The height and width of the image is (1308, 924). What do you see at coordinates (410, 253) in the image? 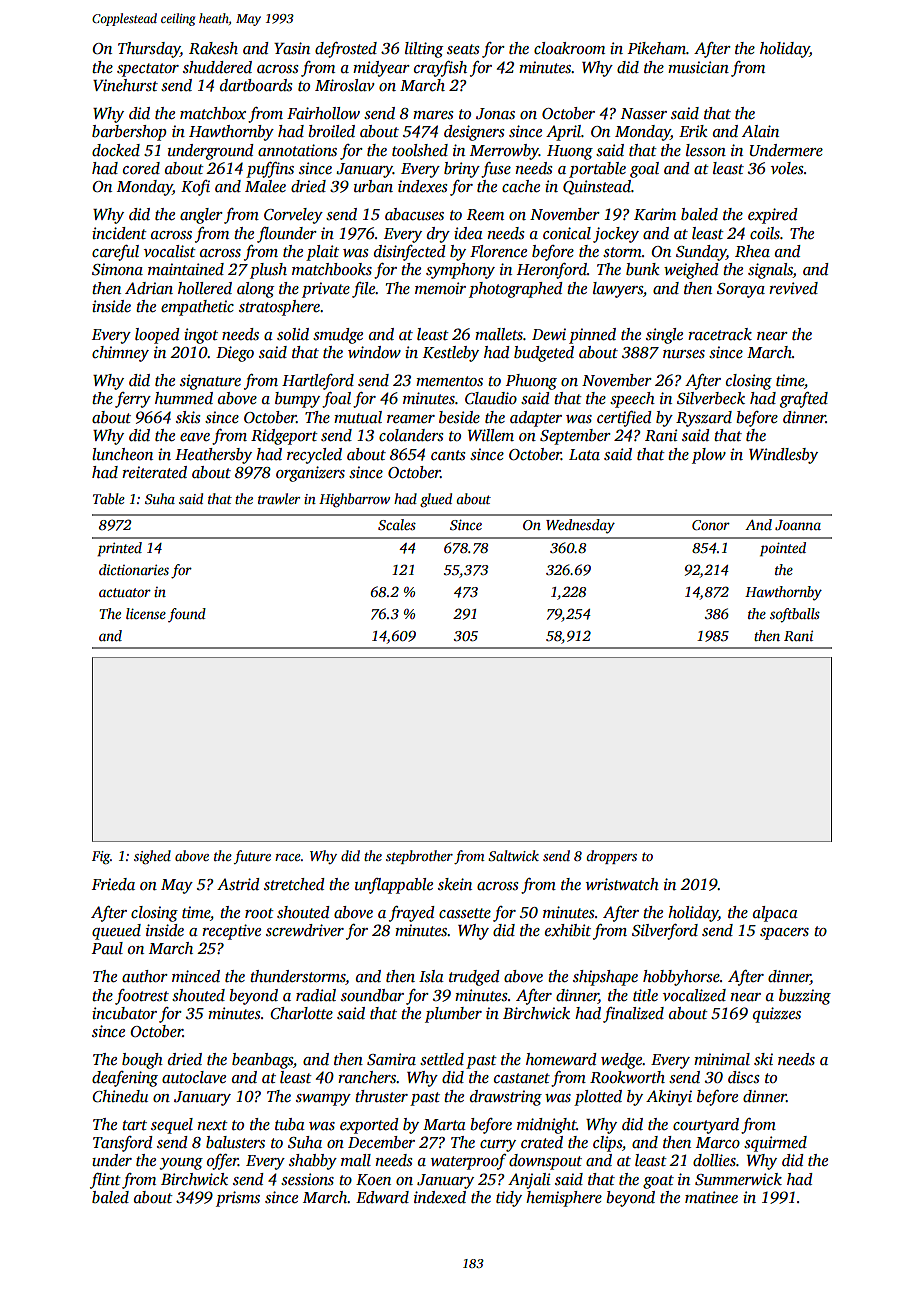
I see `disinfected` at bounding box center [410, 253].
